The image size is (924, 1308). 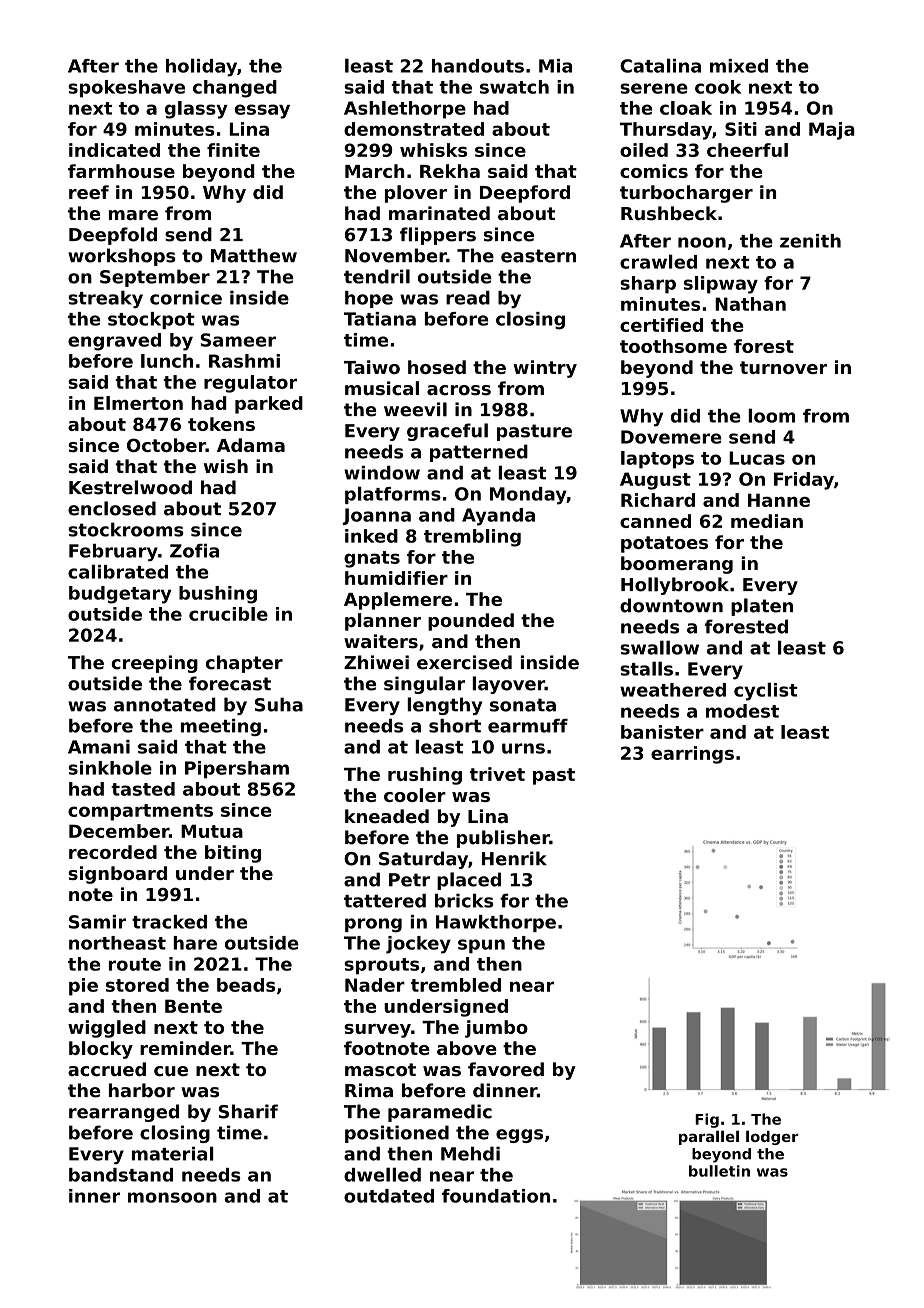 I want to click on annotated, so click(x=165, y=704).
